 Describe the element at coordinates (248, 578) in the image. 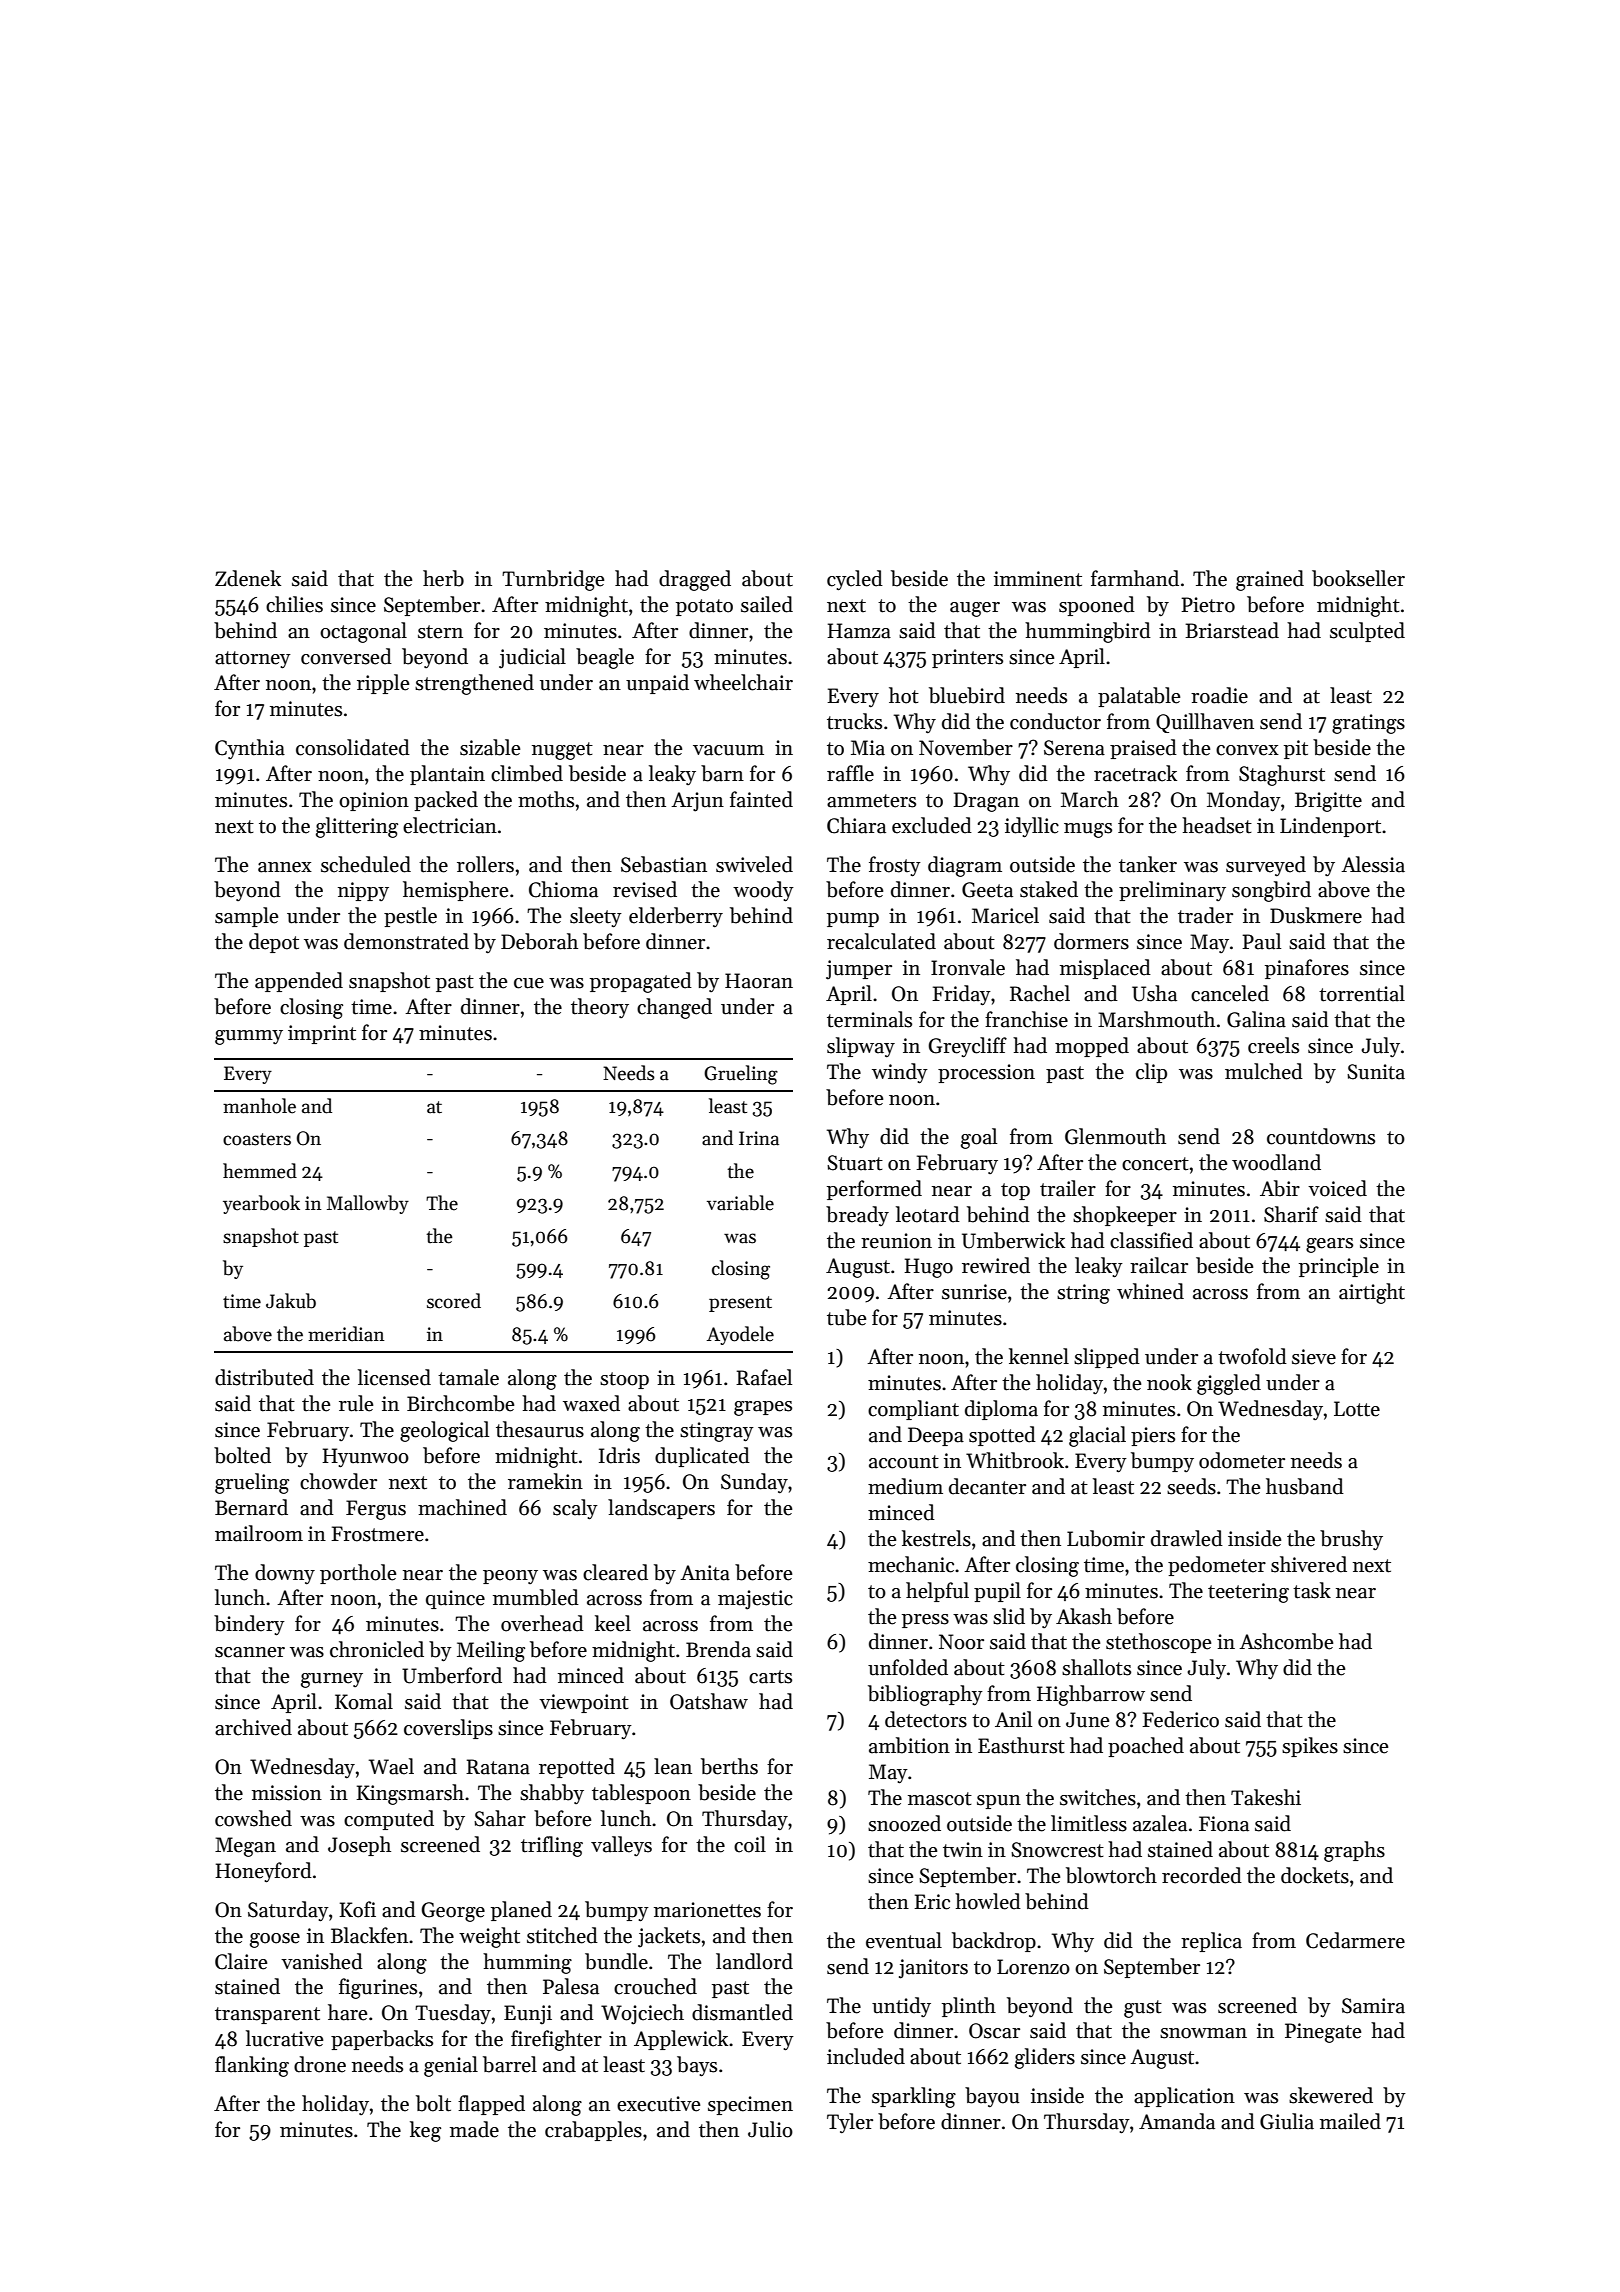

I see `Zdenek` at that location.
